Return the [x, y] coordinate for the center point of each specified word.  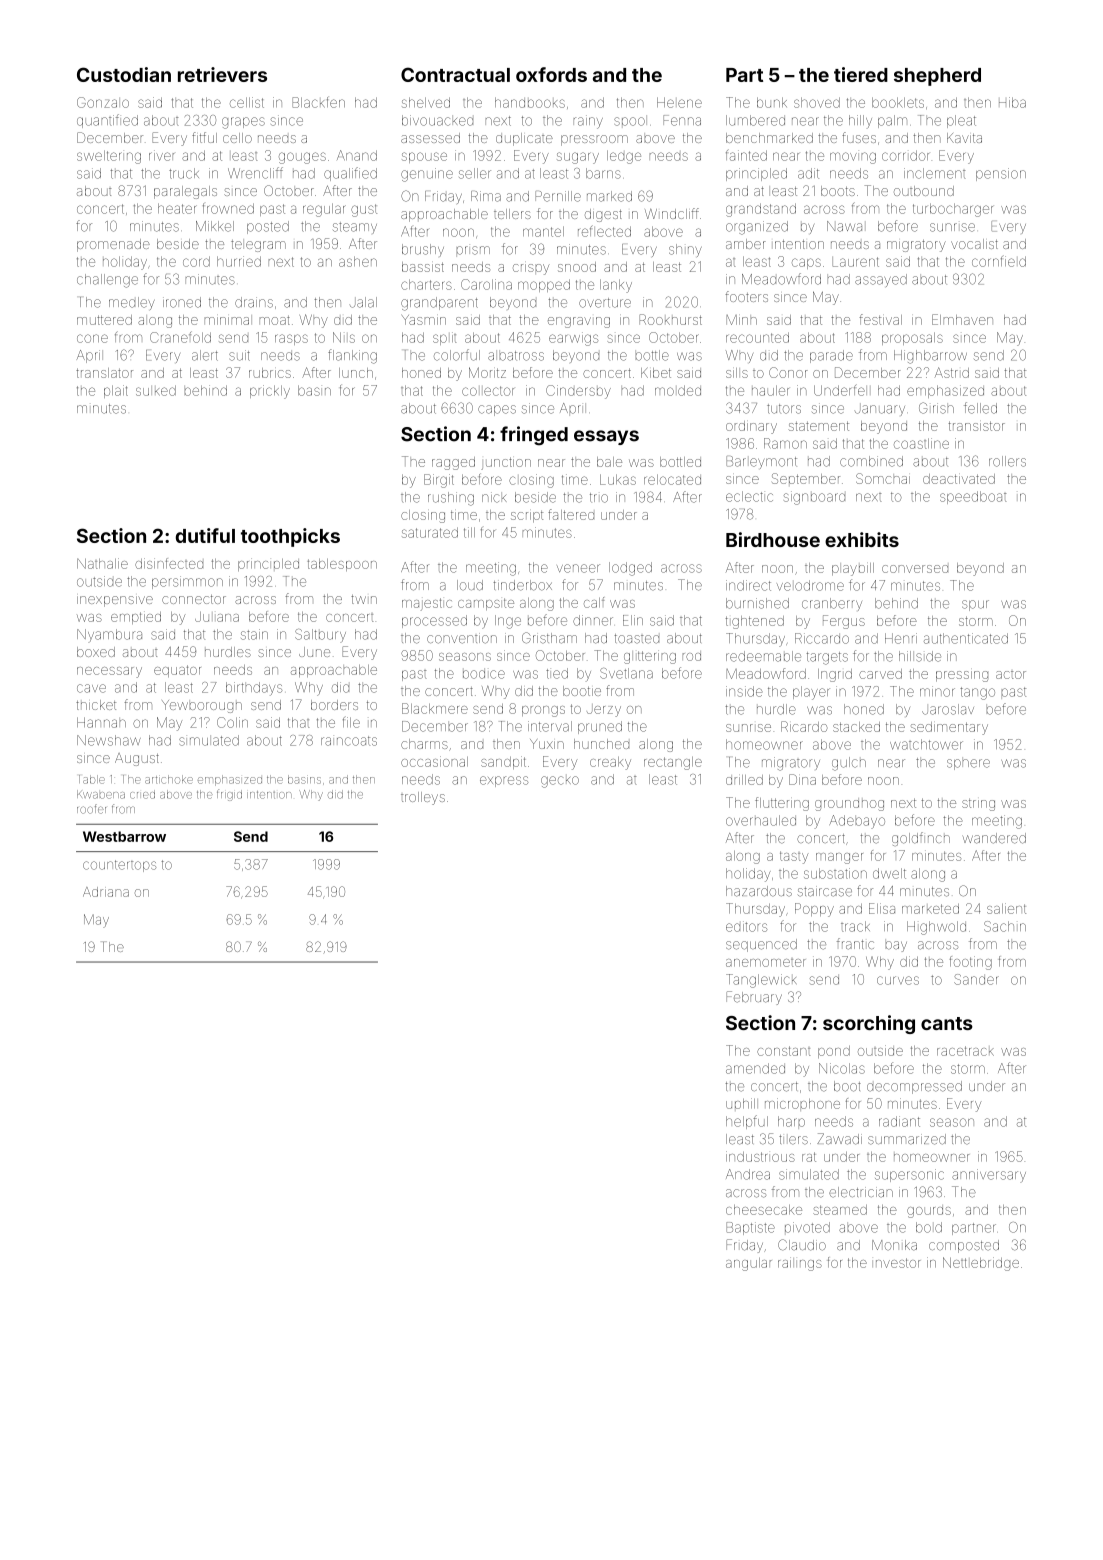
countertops [119, 866]
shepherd [937, 77]
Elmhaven [962, 319]
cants [947, 1023]
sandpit [503, 762]
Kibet [656, 373]
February [754, 998]
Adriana [106, 892]
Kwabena [101, 794]
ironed [182, 302]
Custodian [124, 74]
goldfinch [921, 839]
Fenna [682, 120]
